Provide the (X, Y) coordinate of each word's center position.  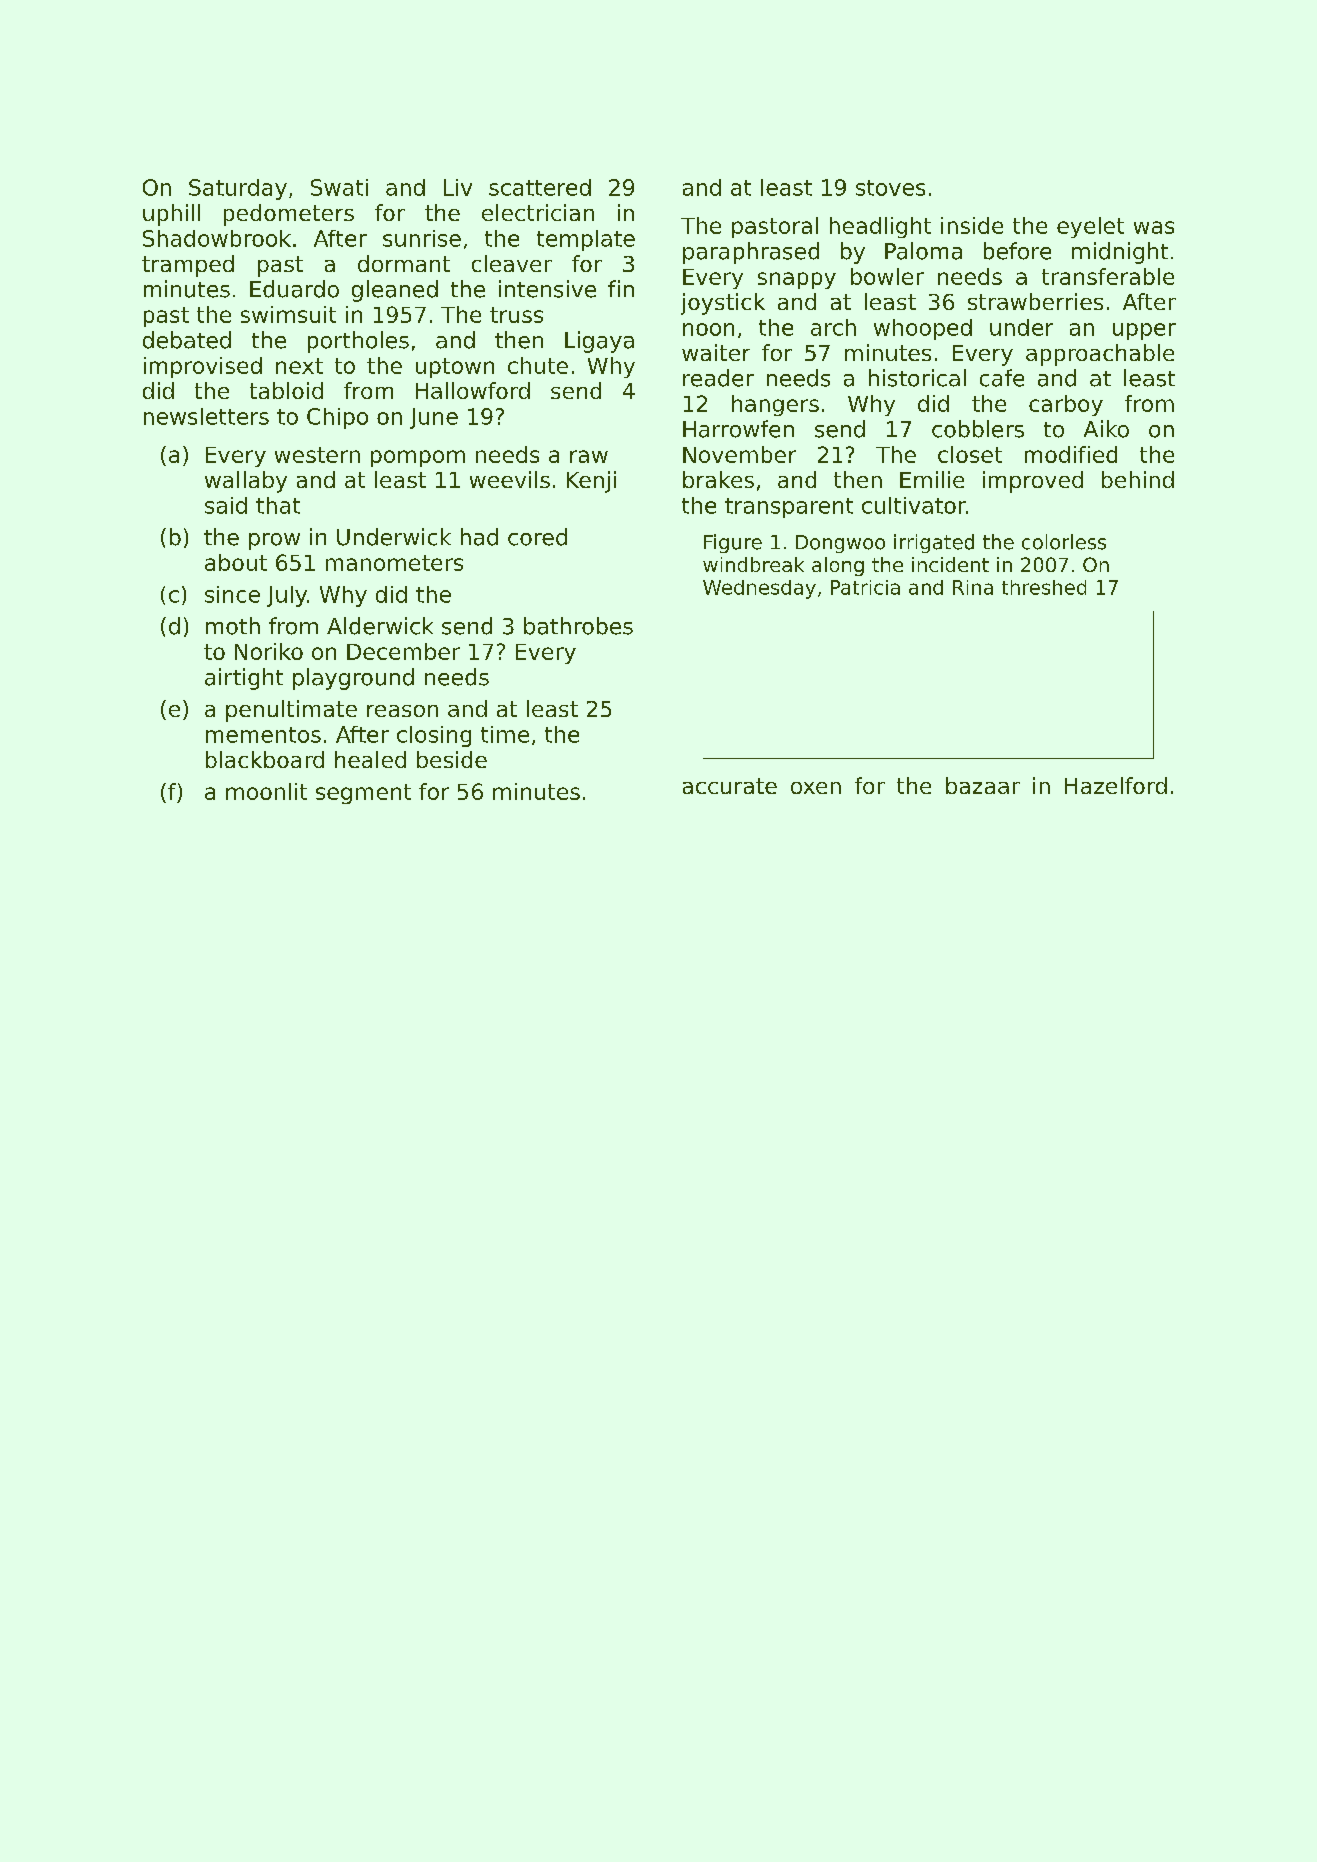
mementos (263, 735)
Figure (733, 543)
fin (621, 288)
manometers (394, 563)
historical (917, 378)
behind (1138, 479)
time (505, 734)
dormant (404, 263)
